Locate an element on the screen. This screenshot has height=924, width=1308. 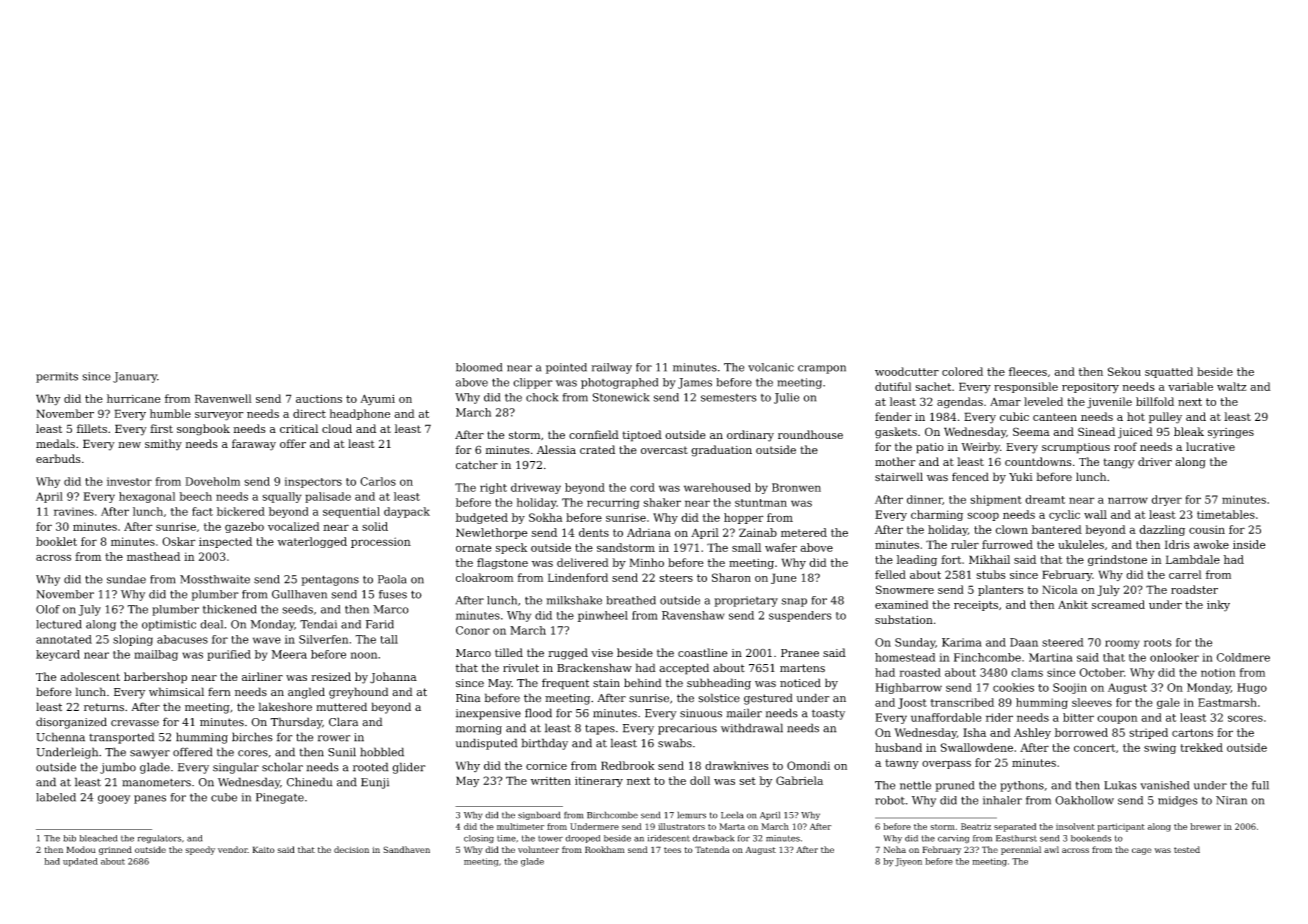
permits is located at coordinates (57, 377).
